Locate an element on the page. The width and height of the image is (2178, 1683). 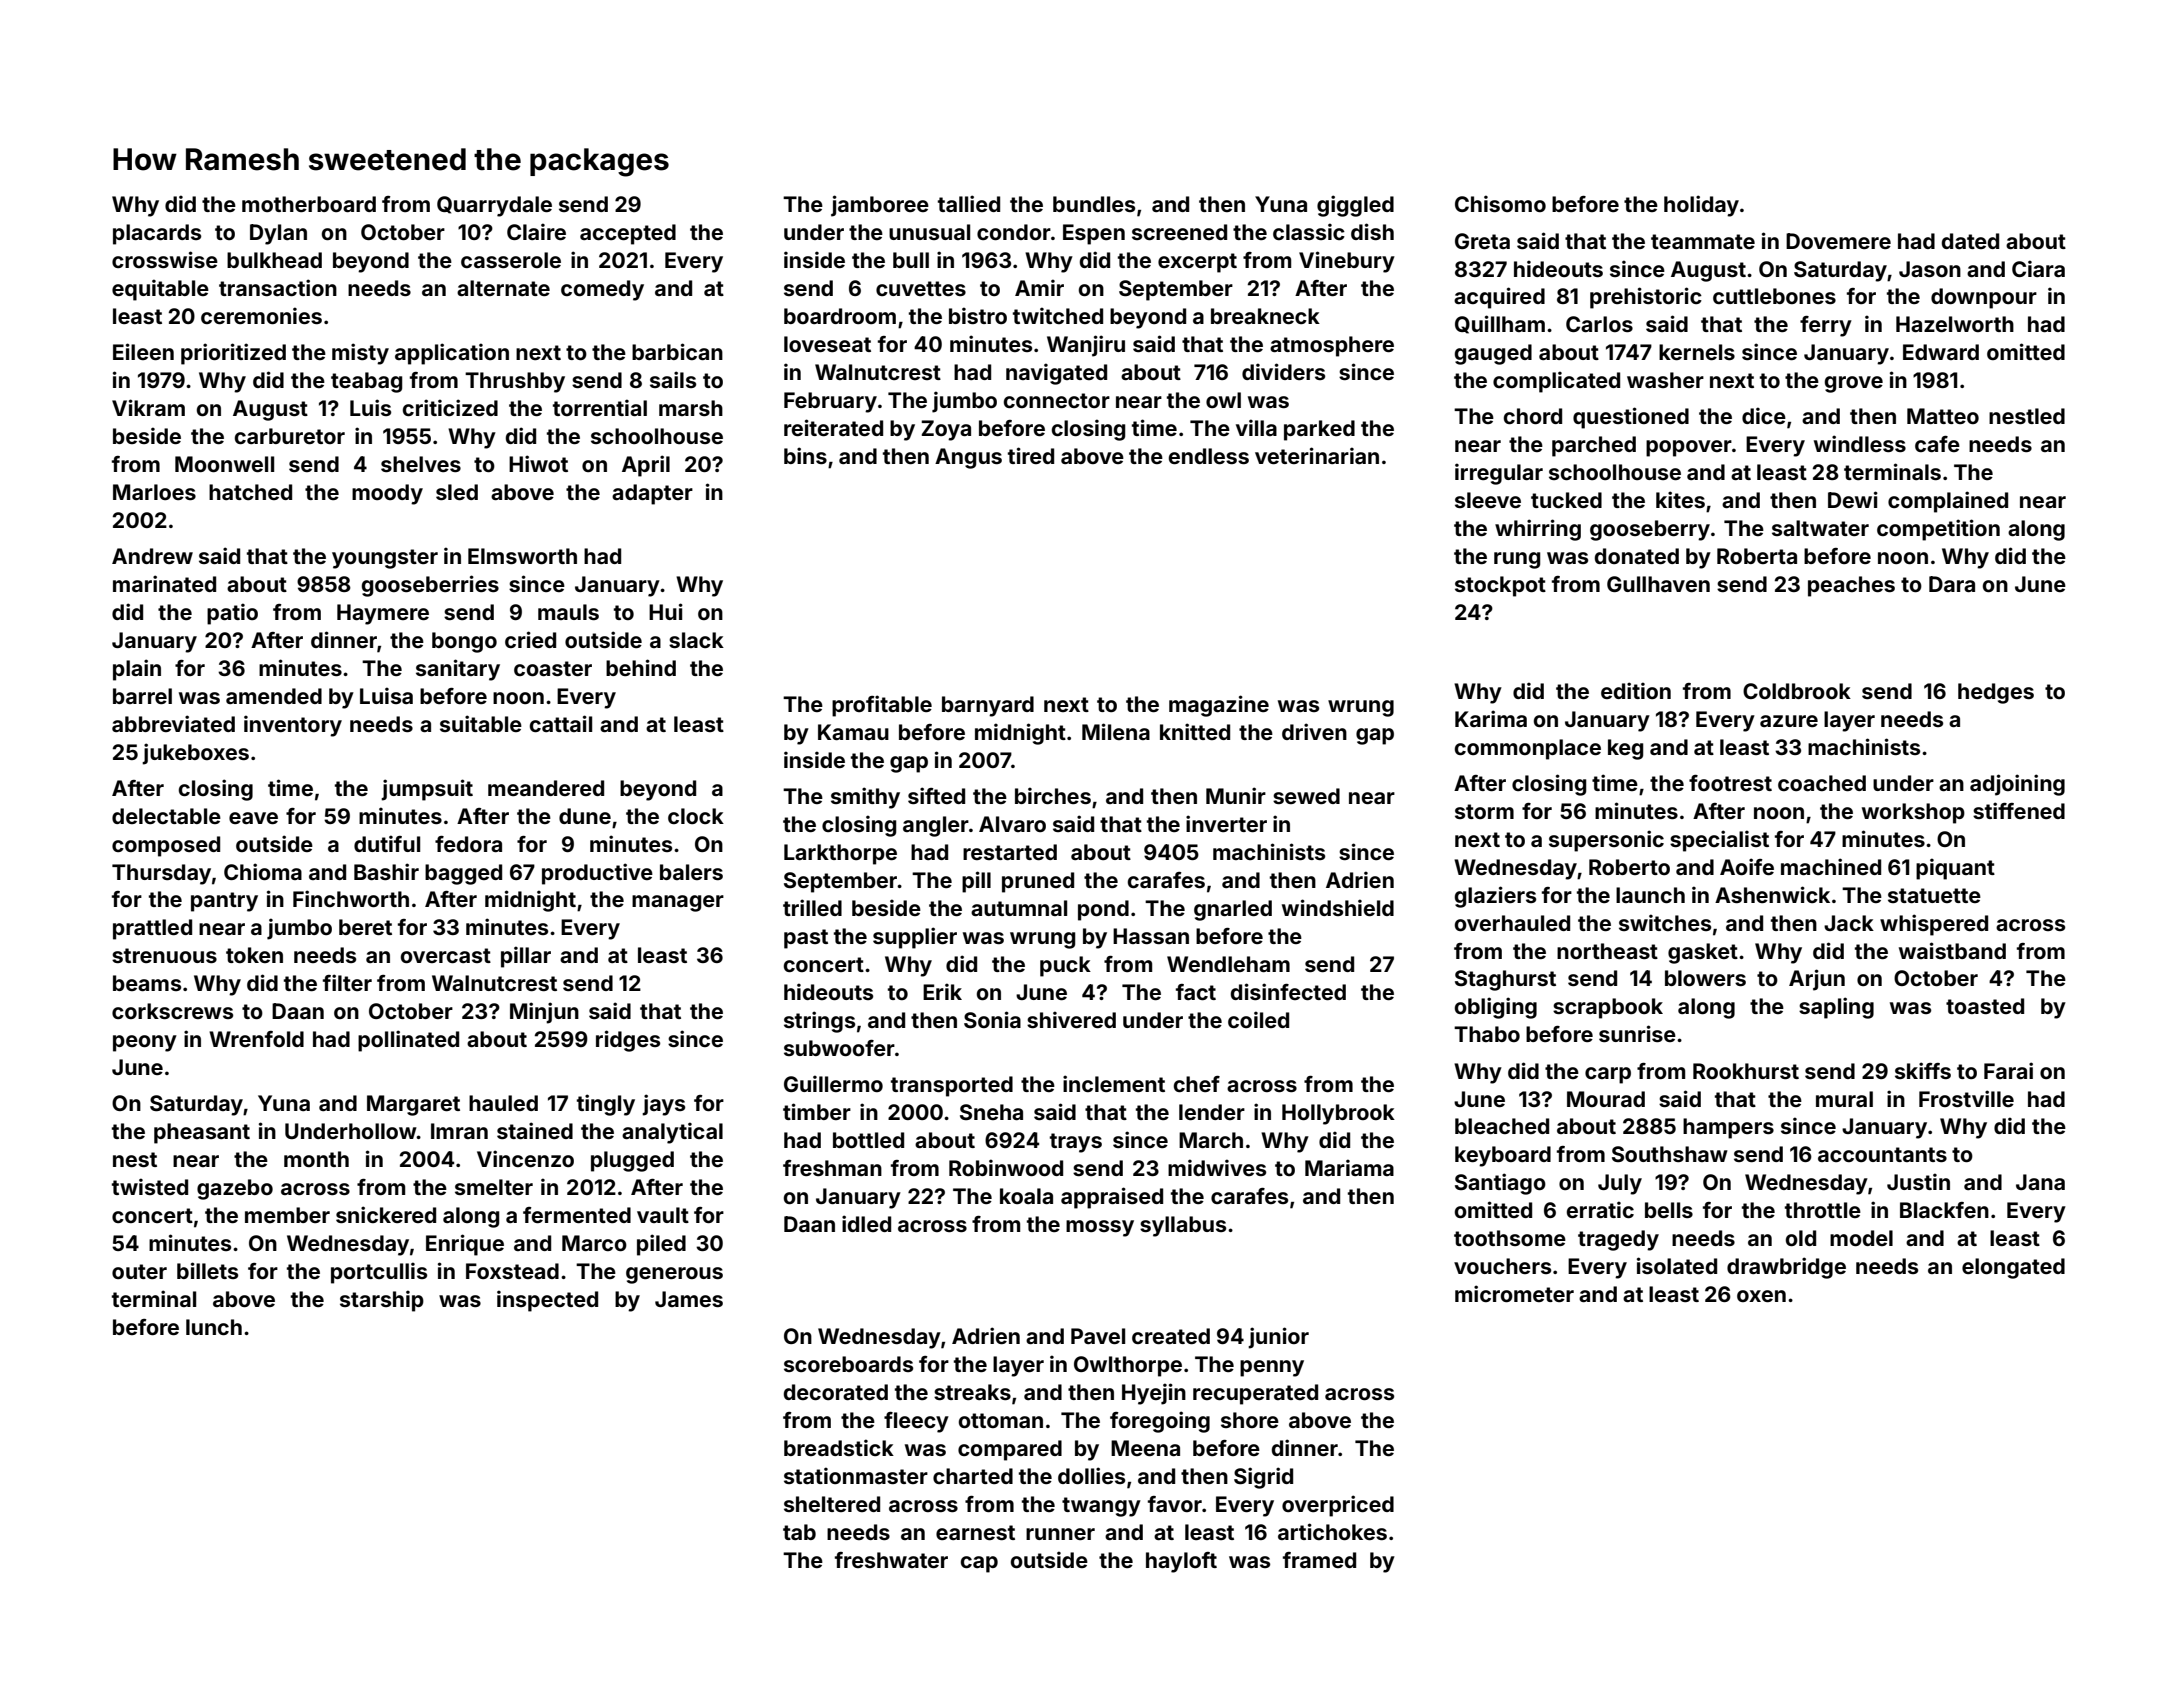
kites is located at coordinates (1680, 499).
